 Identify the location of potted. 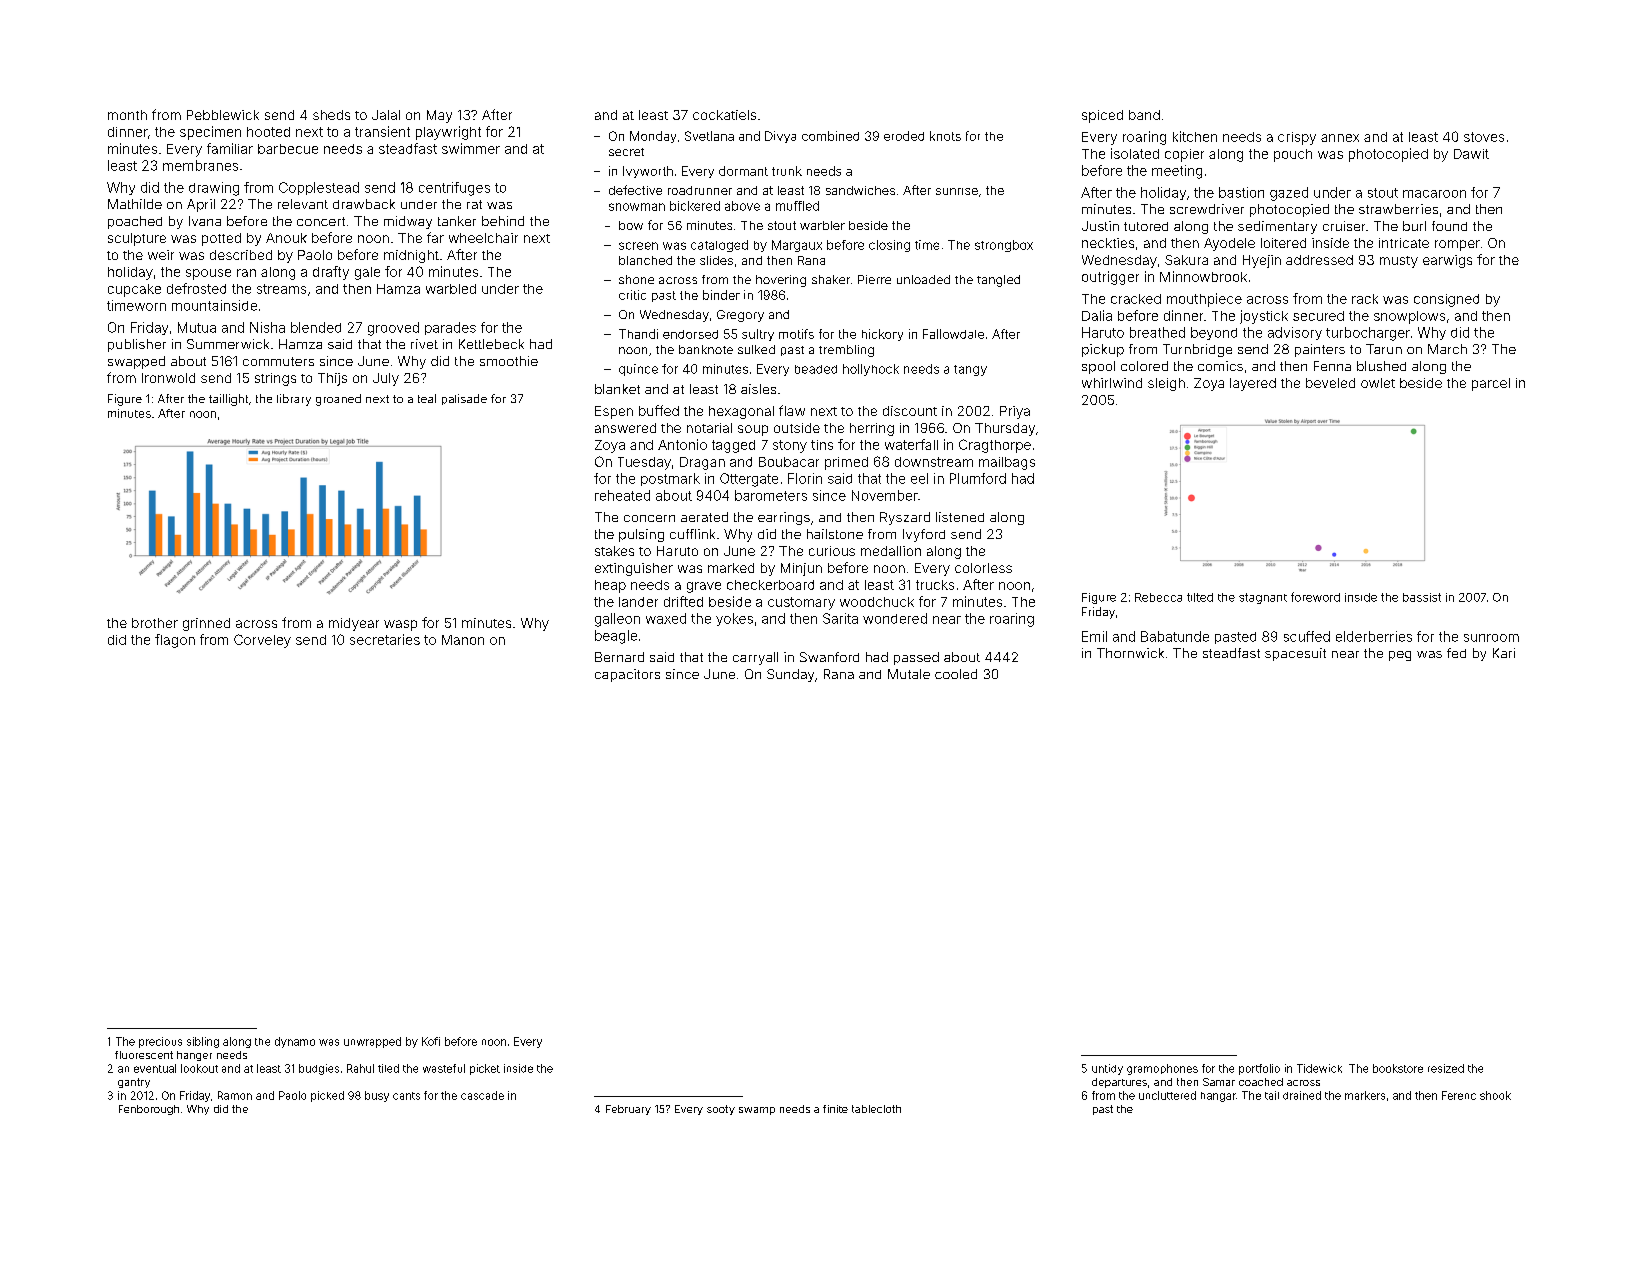
(221, 239).
